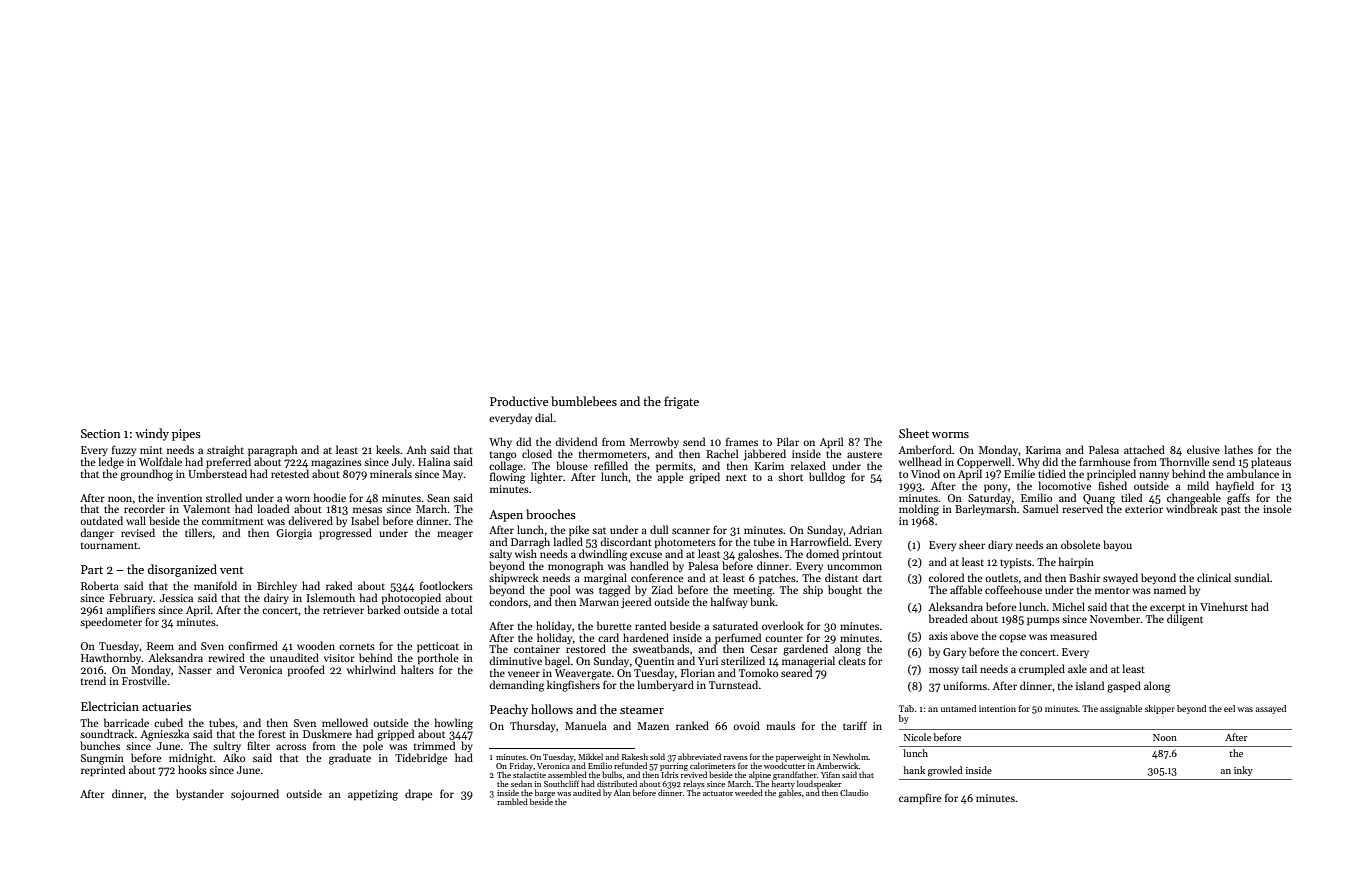  I want to click on frigate, so click(681, 402).
